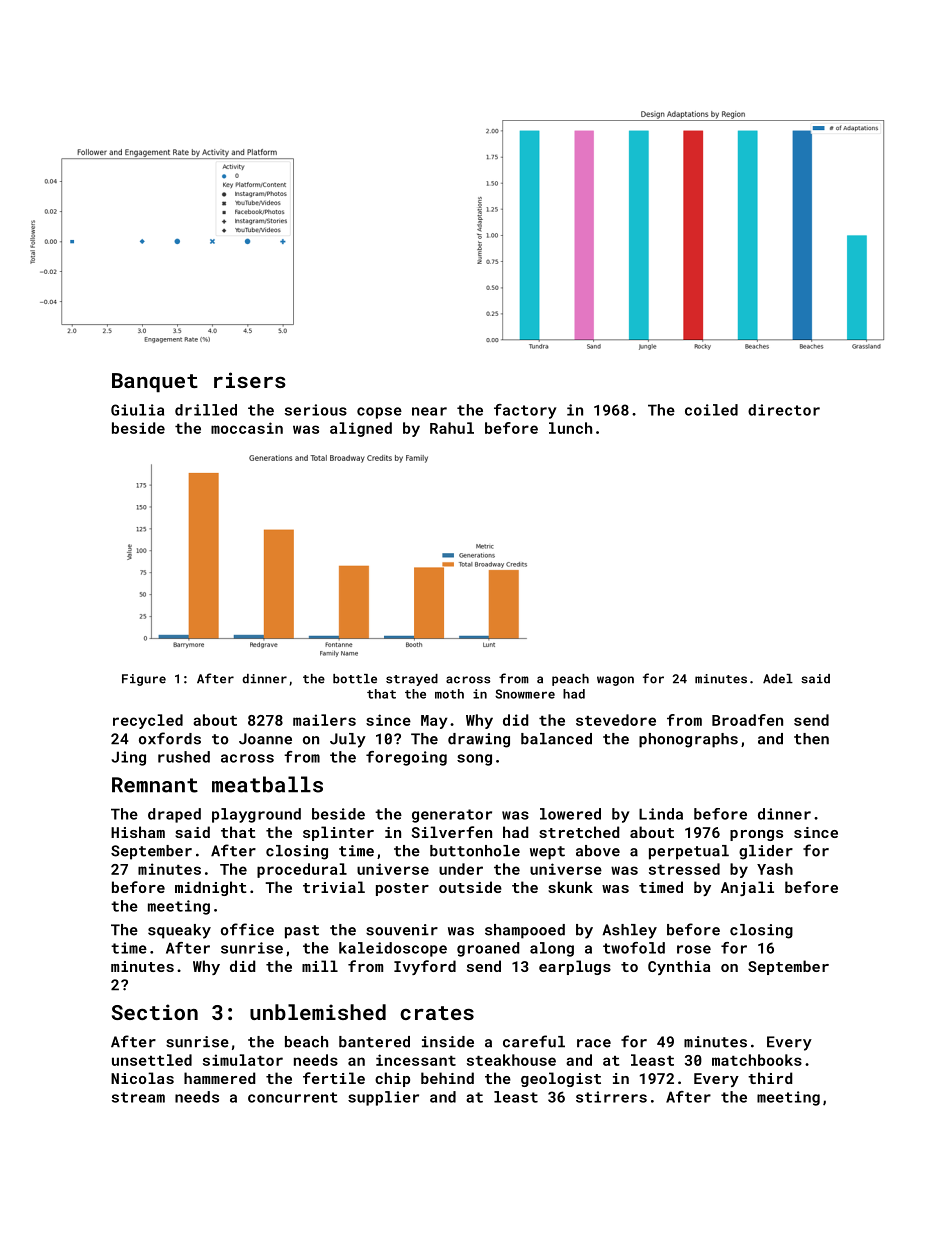 The height and width of the document is (1233, 952). I want to click on moccasin, so click(247, 428).
